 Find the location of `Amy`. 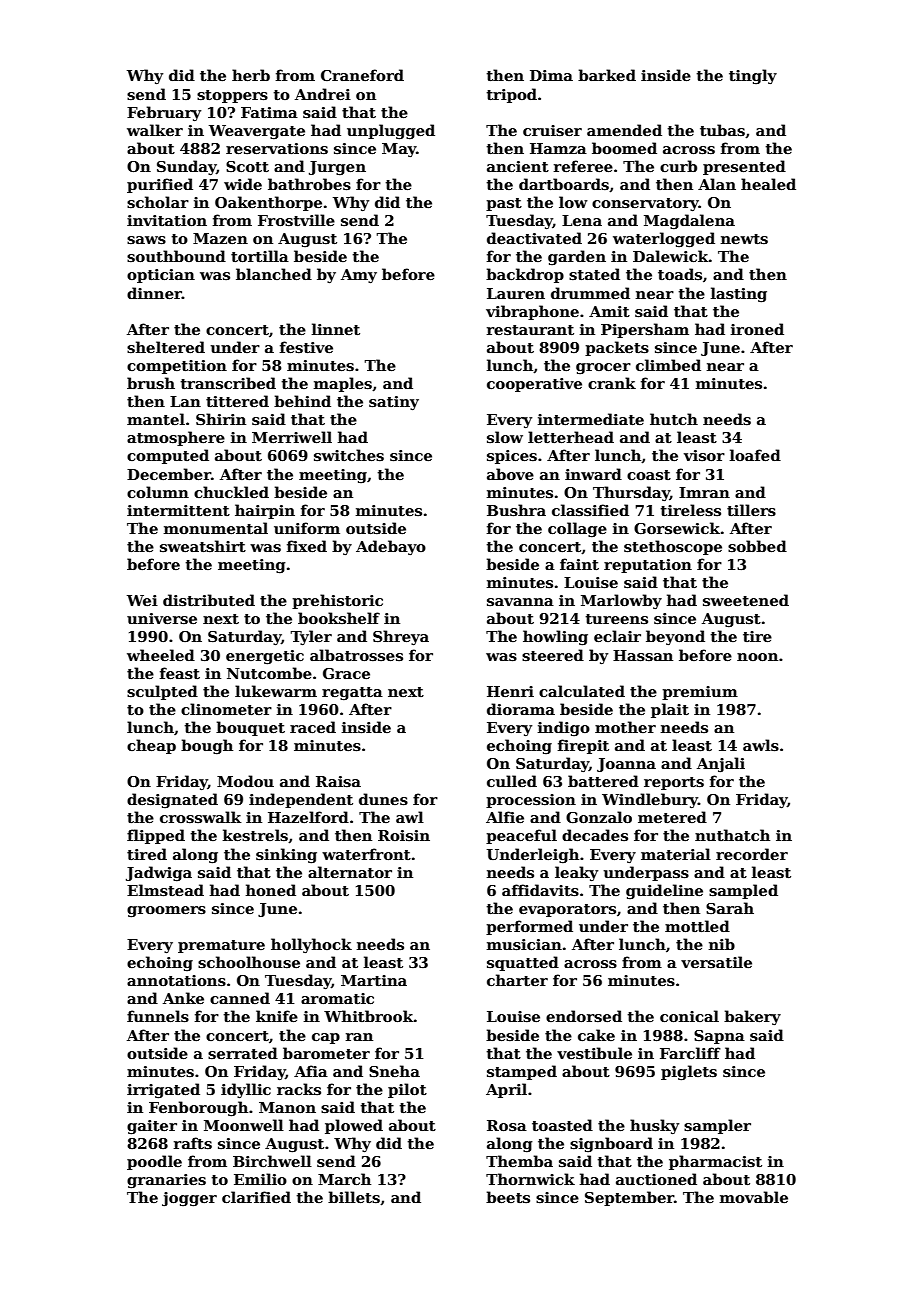

Amy is located at coordinates (359, 276).
